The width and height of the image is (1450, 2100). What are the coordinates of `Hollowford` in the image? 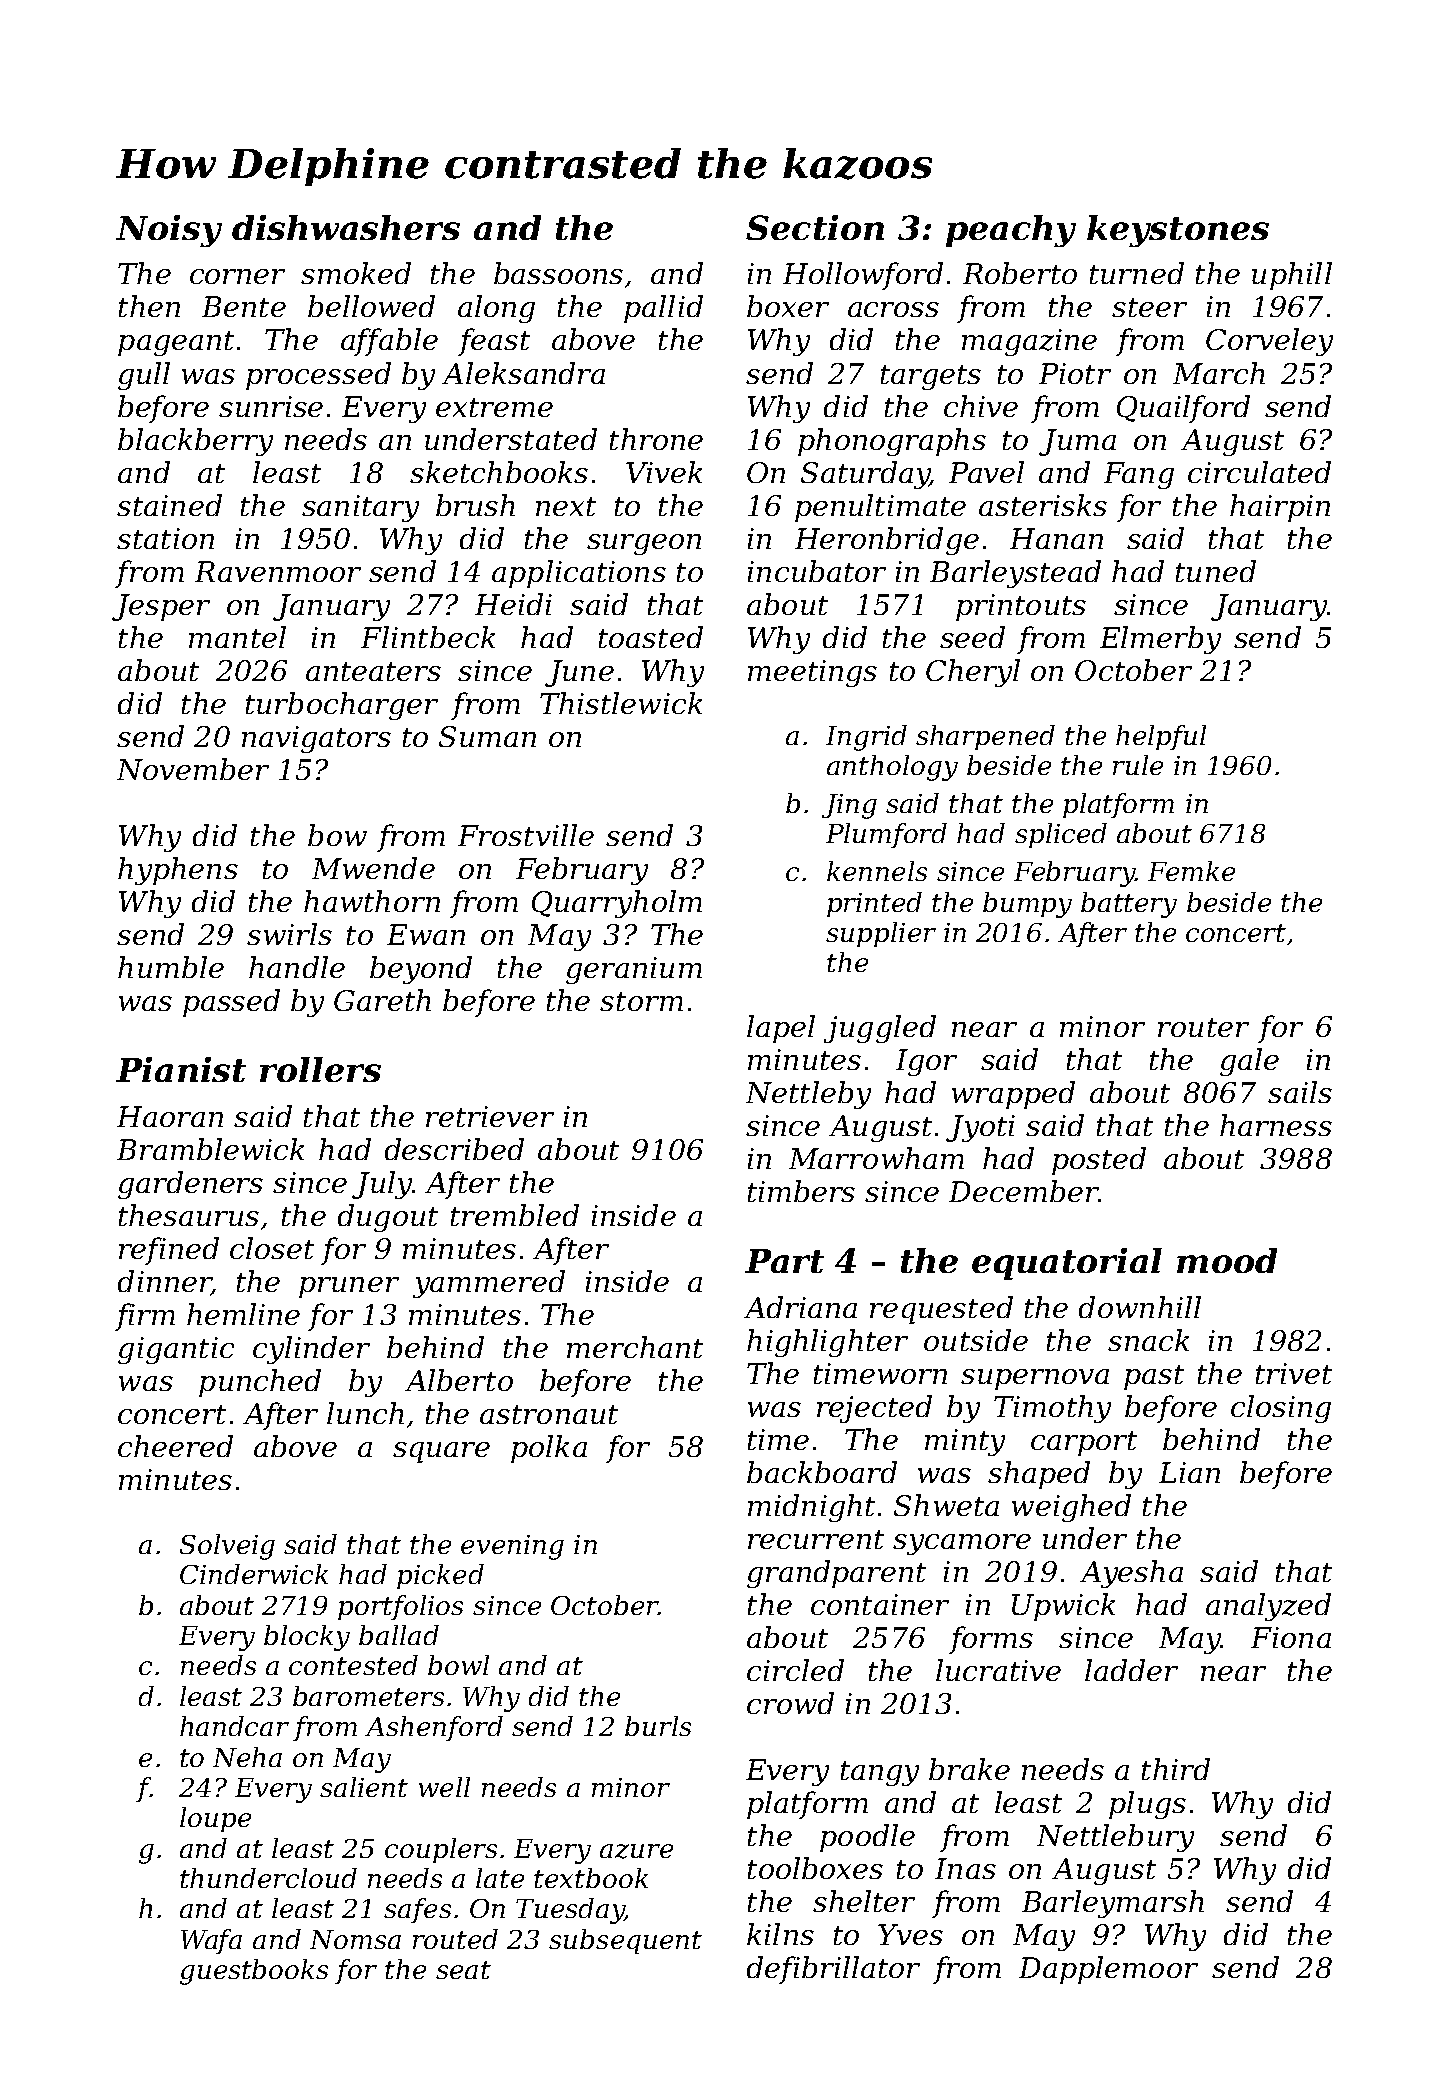 It's located at (863, 276).
